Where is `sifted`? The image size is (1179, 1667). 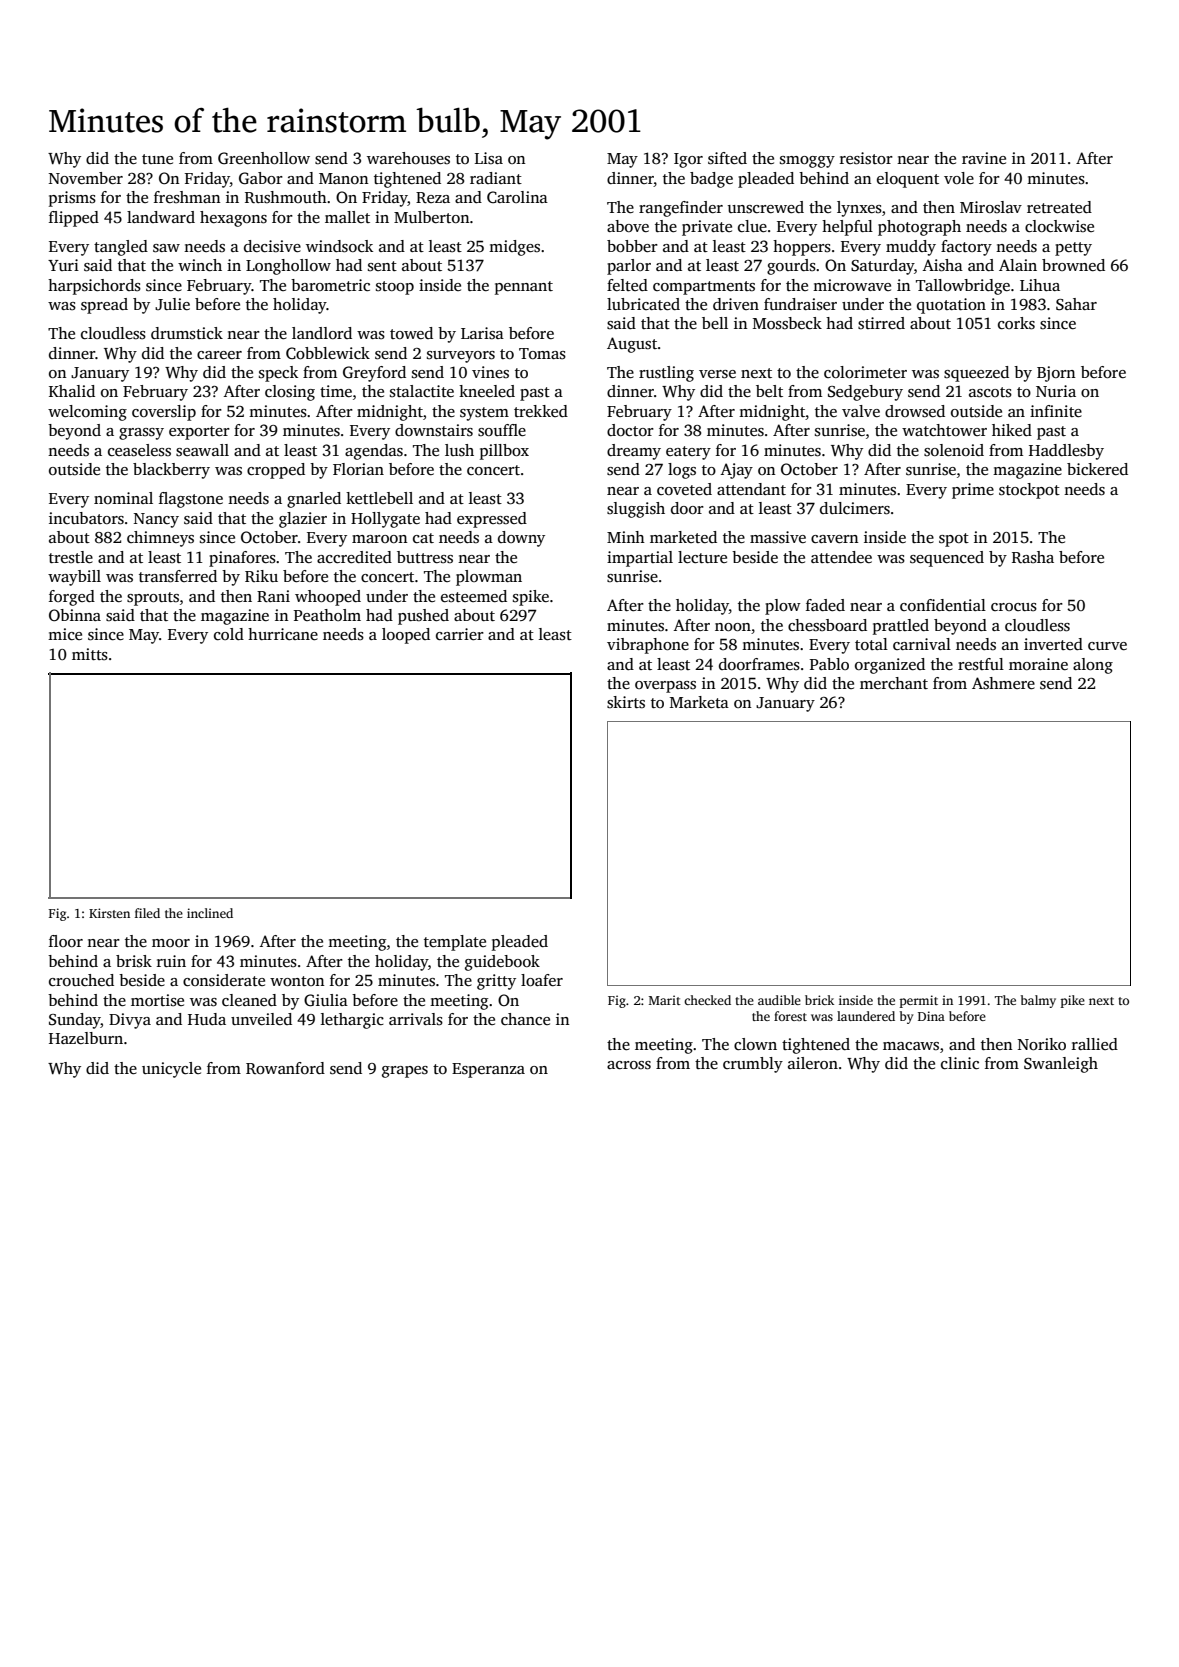 sifted is located at coordinates (727, 158).
